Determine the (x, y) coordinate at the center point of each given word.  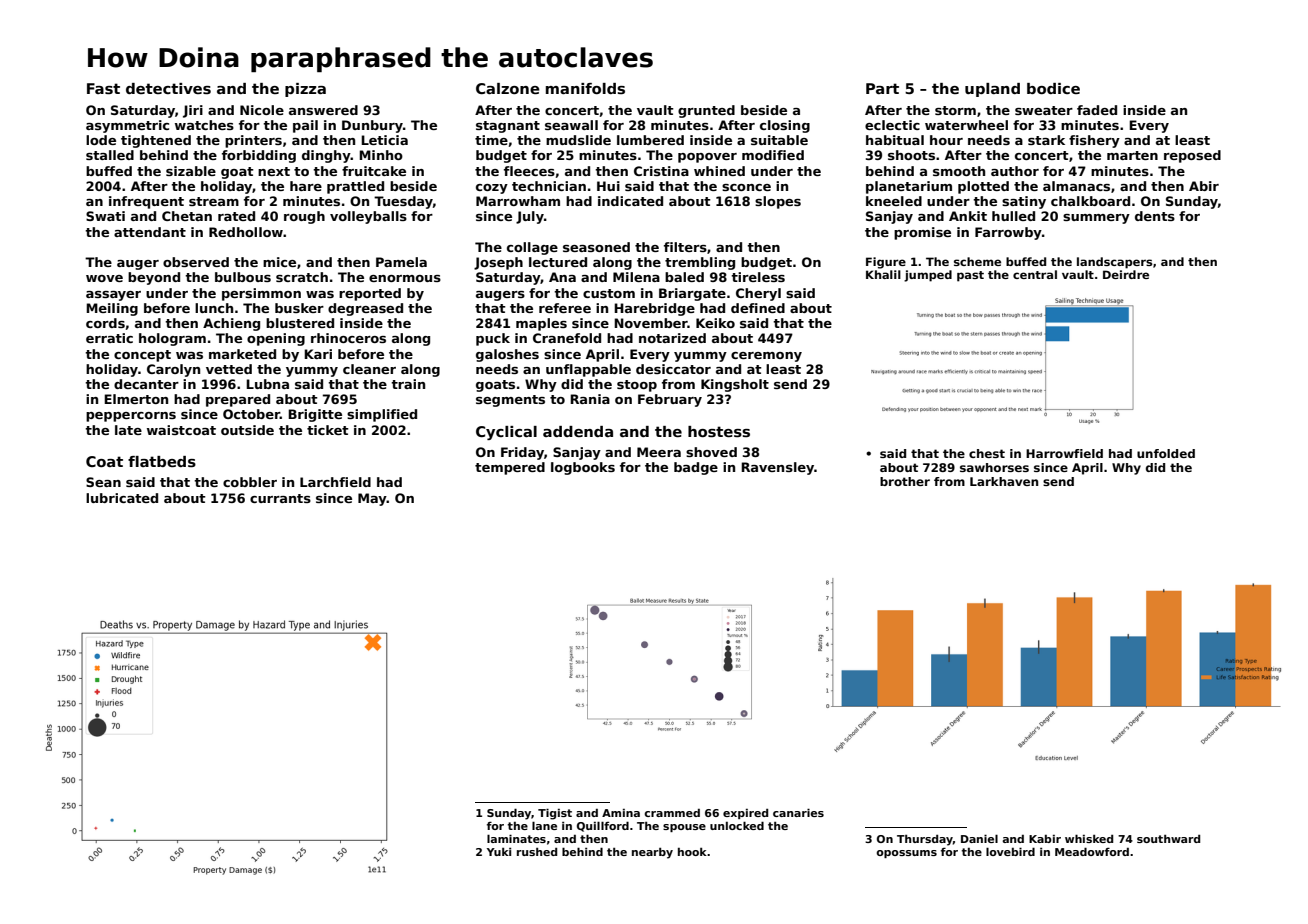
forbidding (259, 156)
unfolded (1166, 453)
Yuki (499, 852)
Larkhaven (1004, 481)
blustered (300, 323)
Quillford (603, 826)
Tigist (555, 814)
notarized (672, 338)
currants (280, 498)
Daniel (979, 838)
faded (1097, 110)
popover (707, 158)
